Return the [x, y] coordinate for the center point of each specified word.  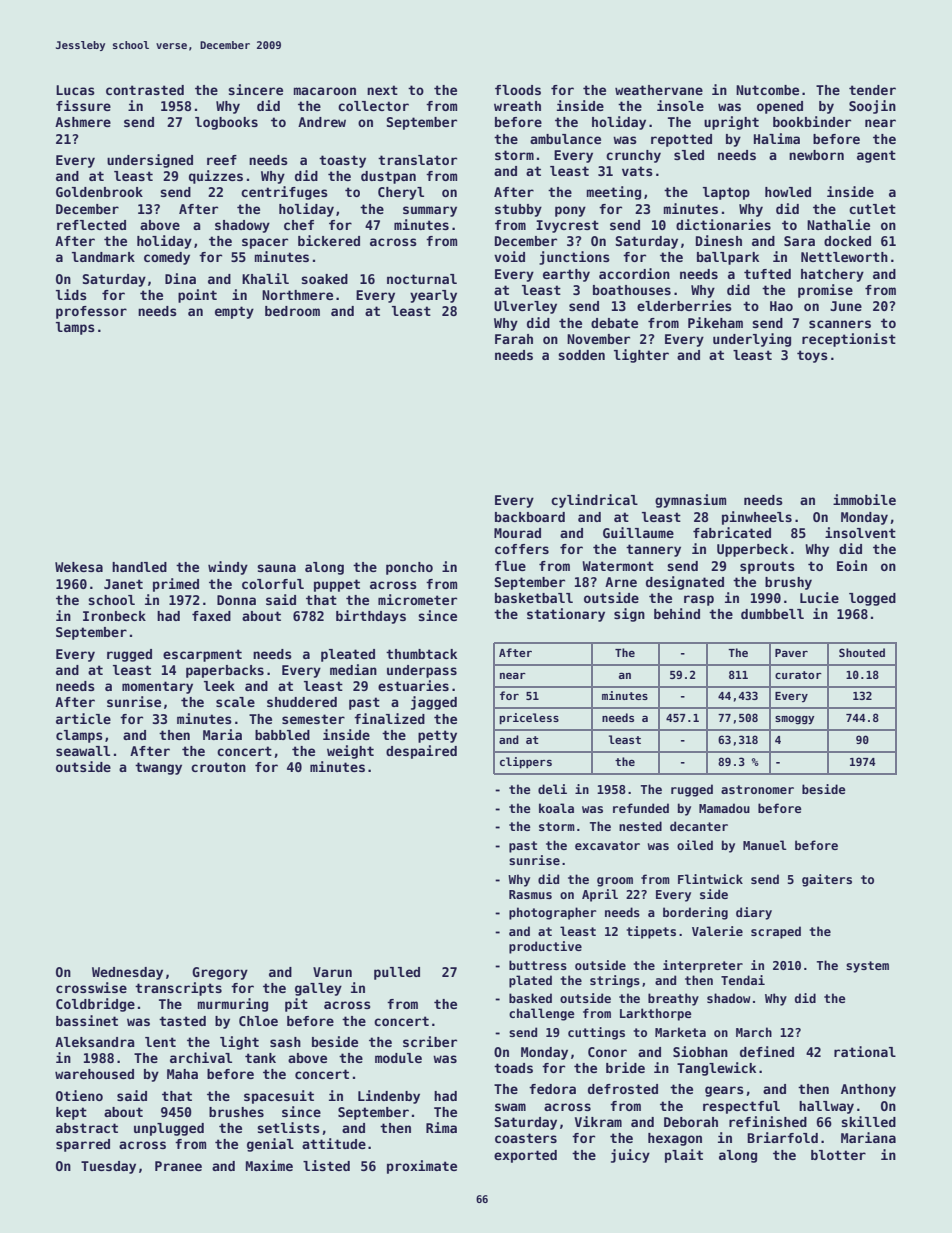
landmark [103, 257]
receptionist [849, 340]
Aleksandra [95, 1042]
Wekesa [79, 567]
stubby [518, 210]
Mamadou [724, 808]
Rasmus [530, 894]
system [867, 967]
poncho [409, 568]
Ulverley [525, 307]
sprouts [767, 567]
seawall [83, 751]
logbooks [226, 123]
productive [545, 947]
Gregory [220, 973]
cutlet [872, 209]
